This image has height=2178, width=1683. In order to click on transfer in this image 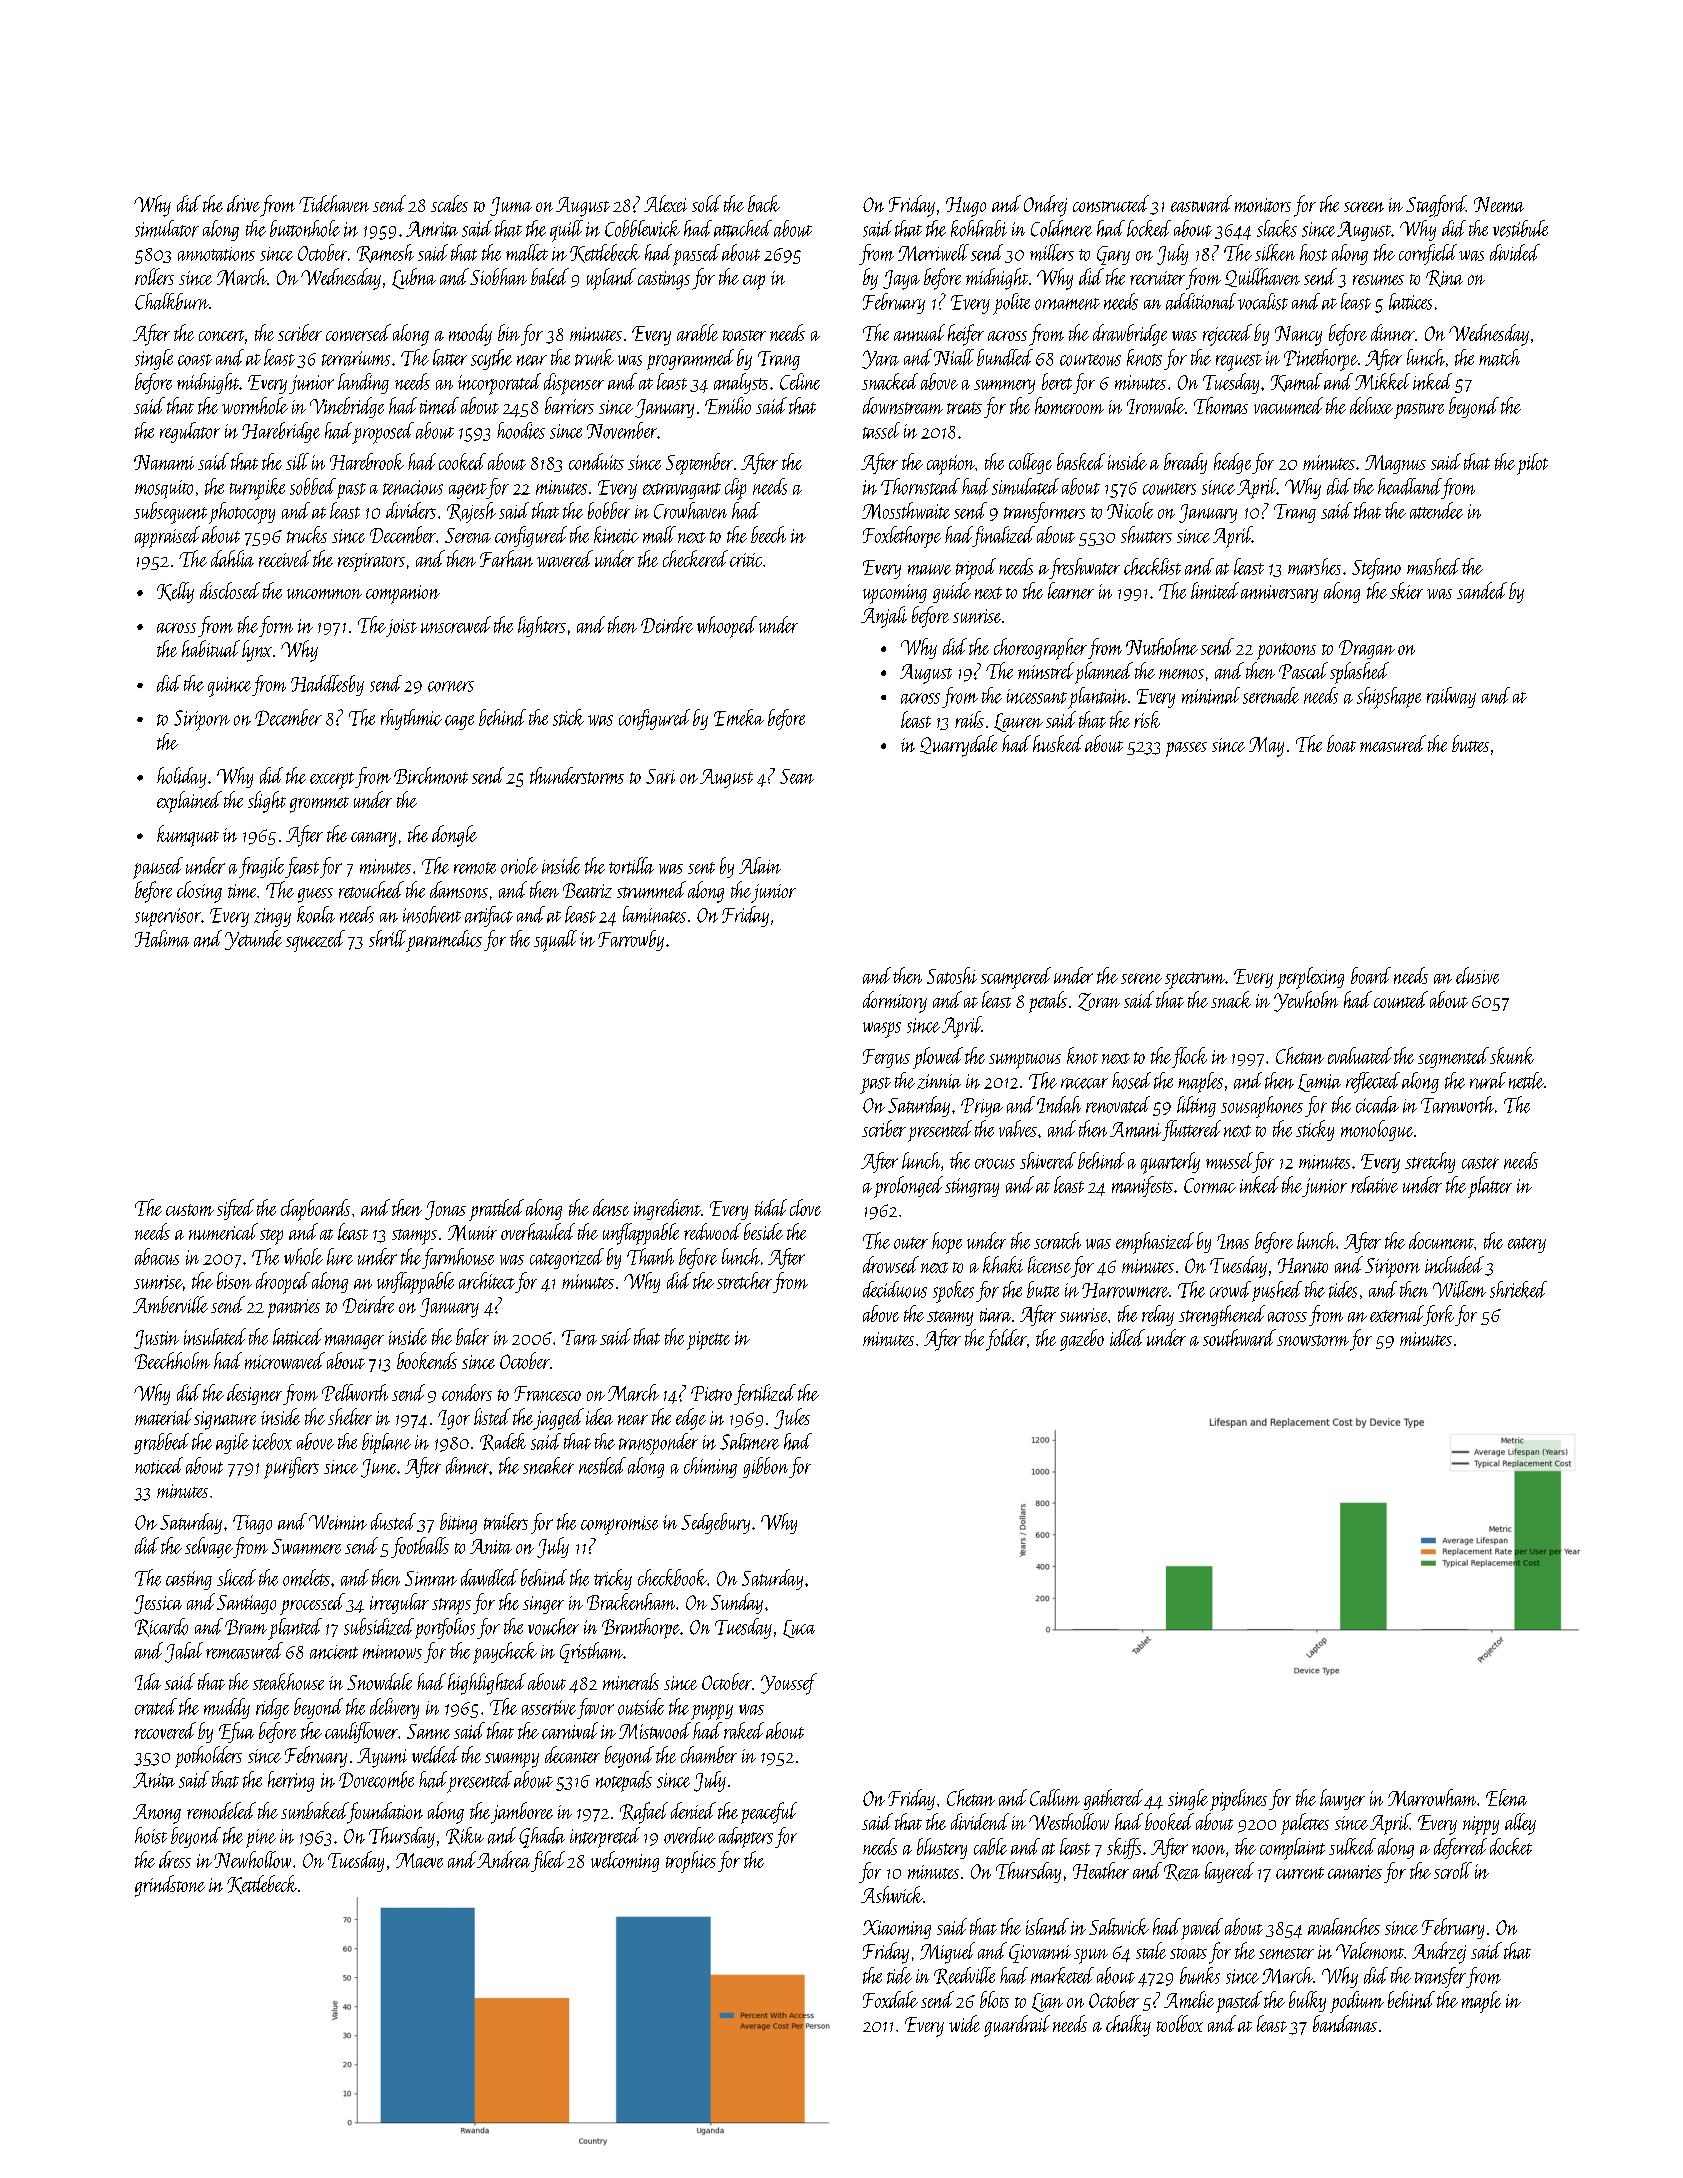, I will do `click(1440, 1977)`.
